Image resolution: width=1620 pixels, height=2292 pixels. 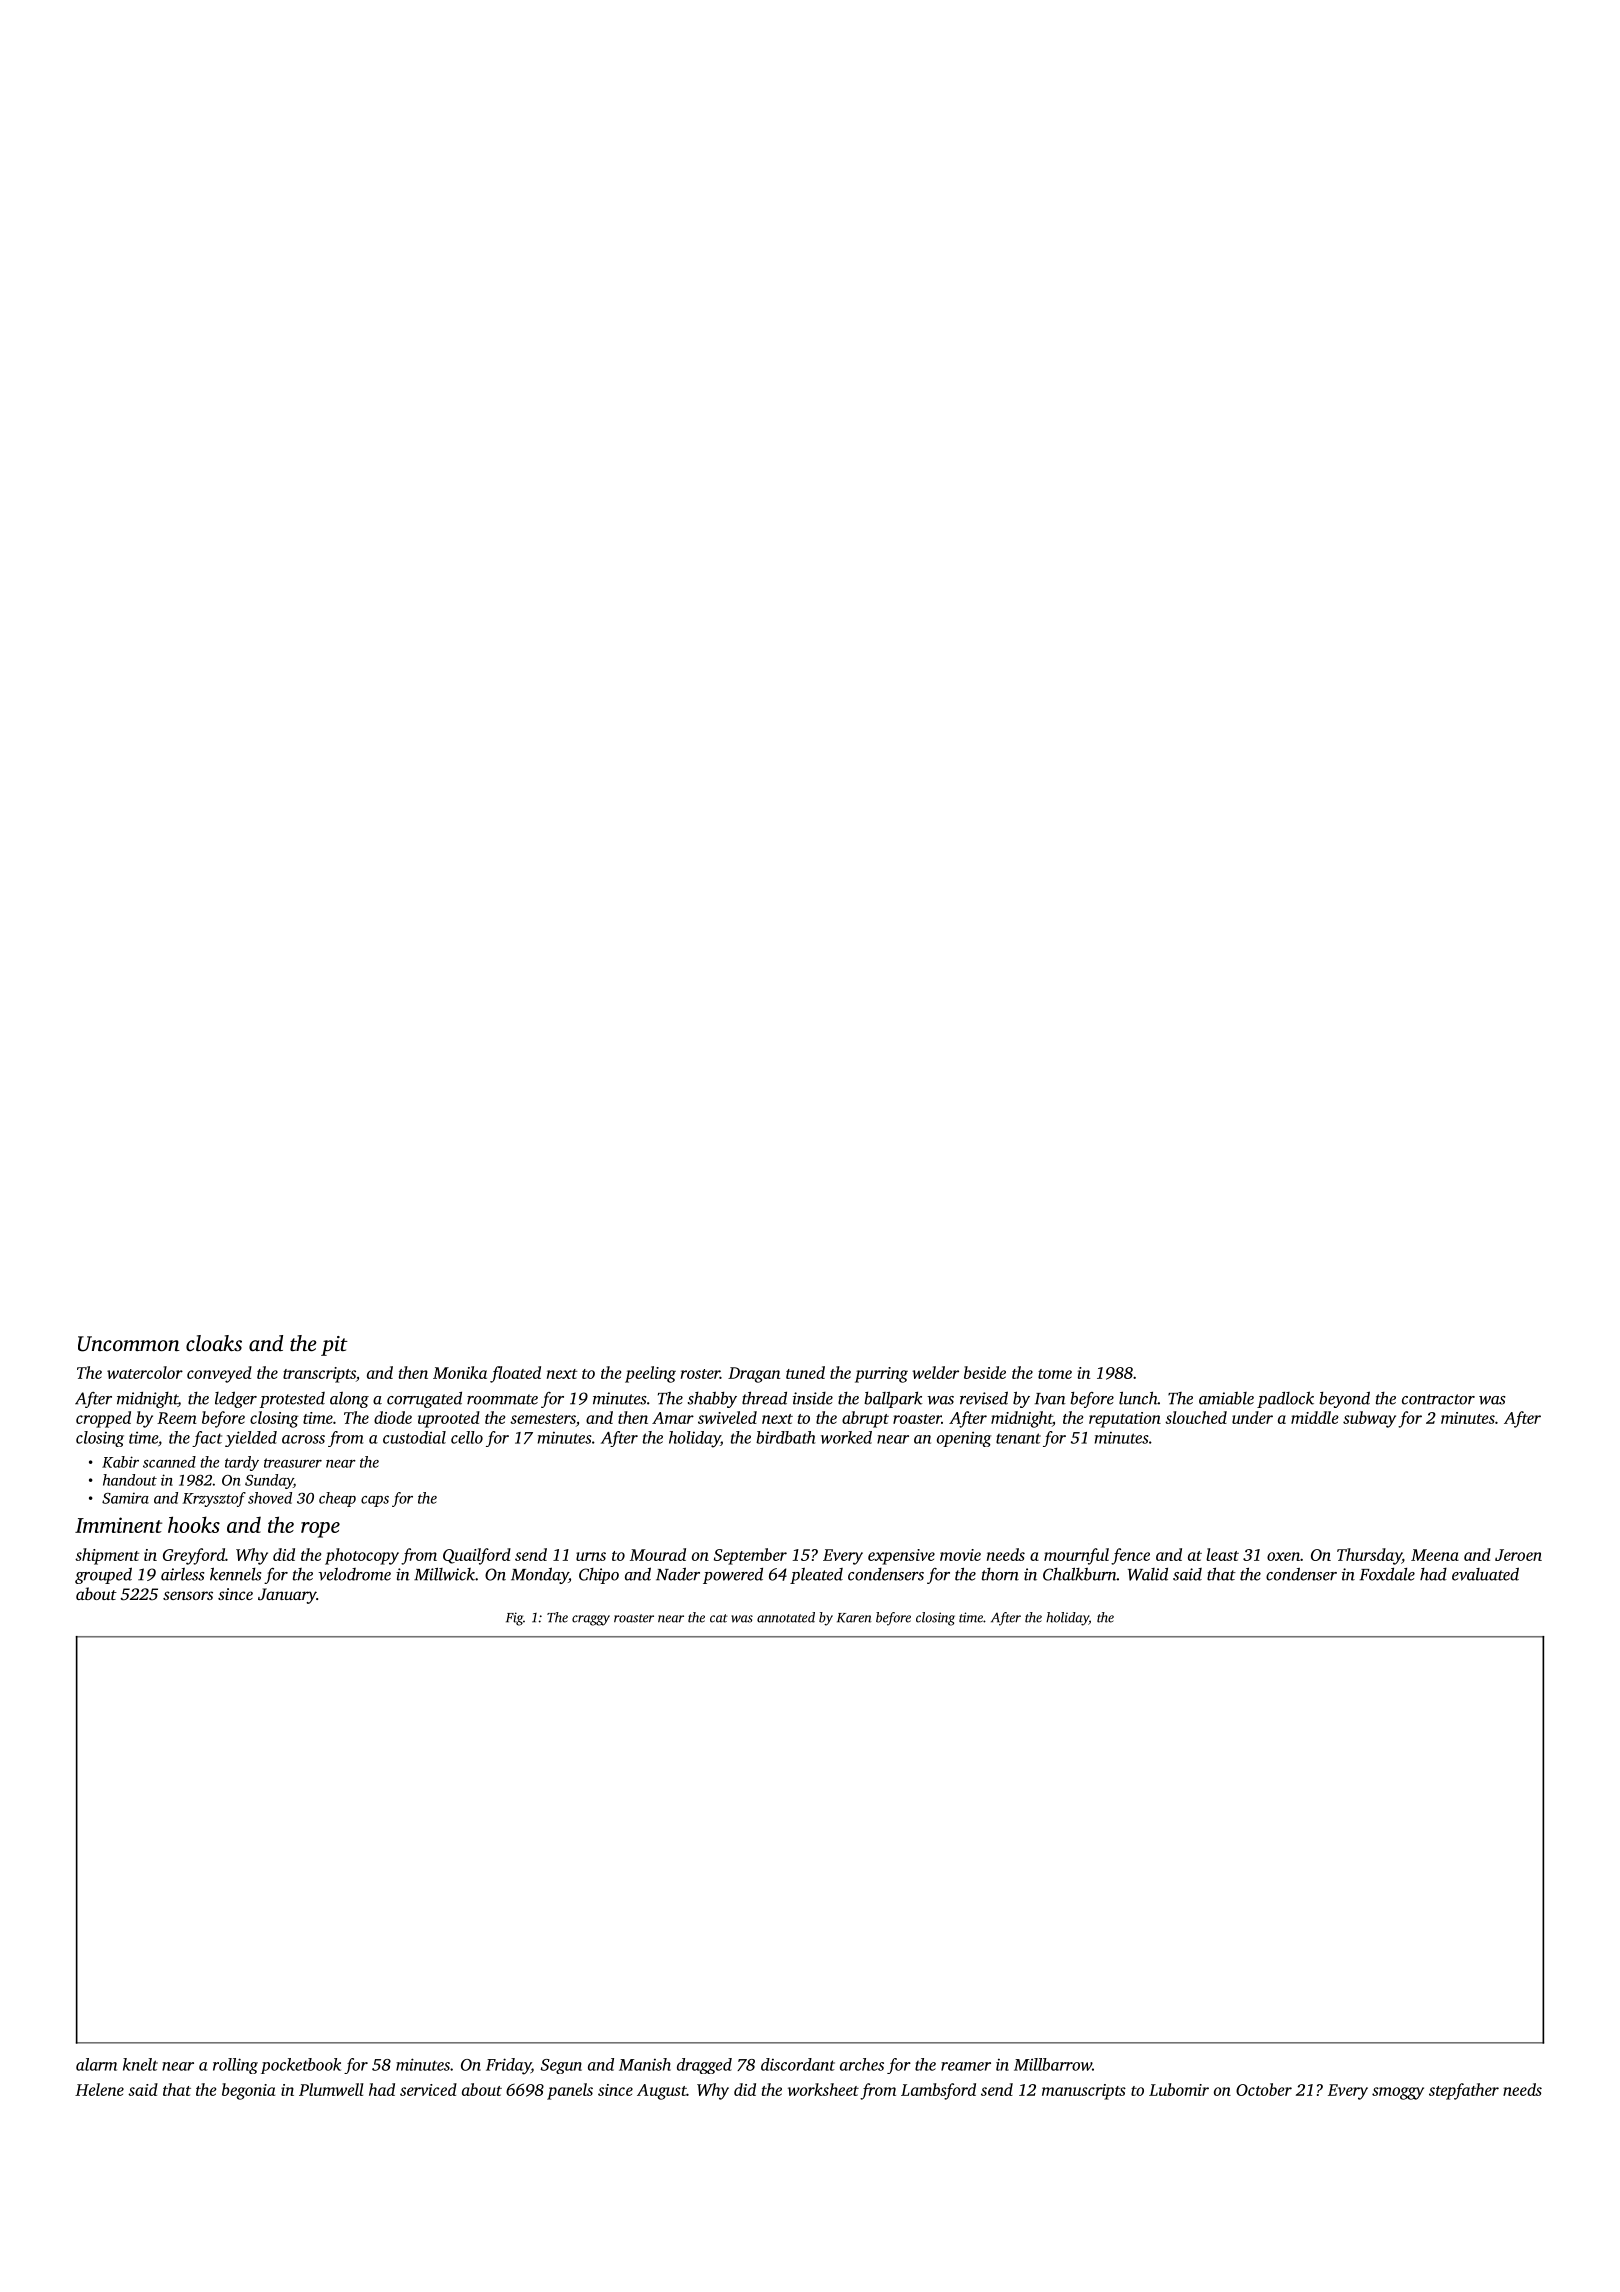 I want to click on pit, so click(x=334, y=1346).
